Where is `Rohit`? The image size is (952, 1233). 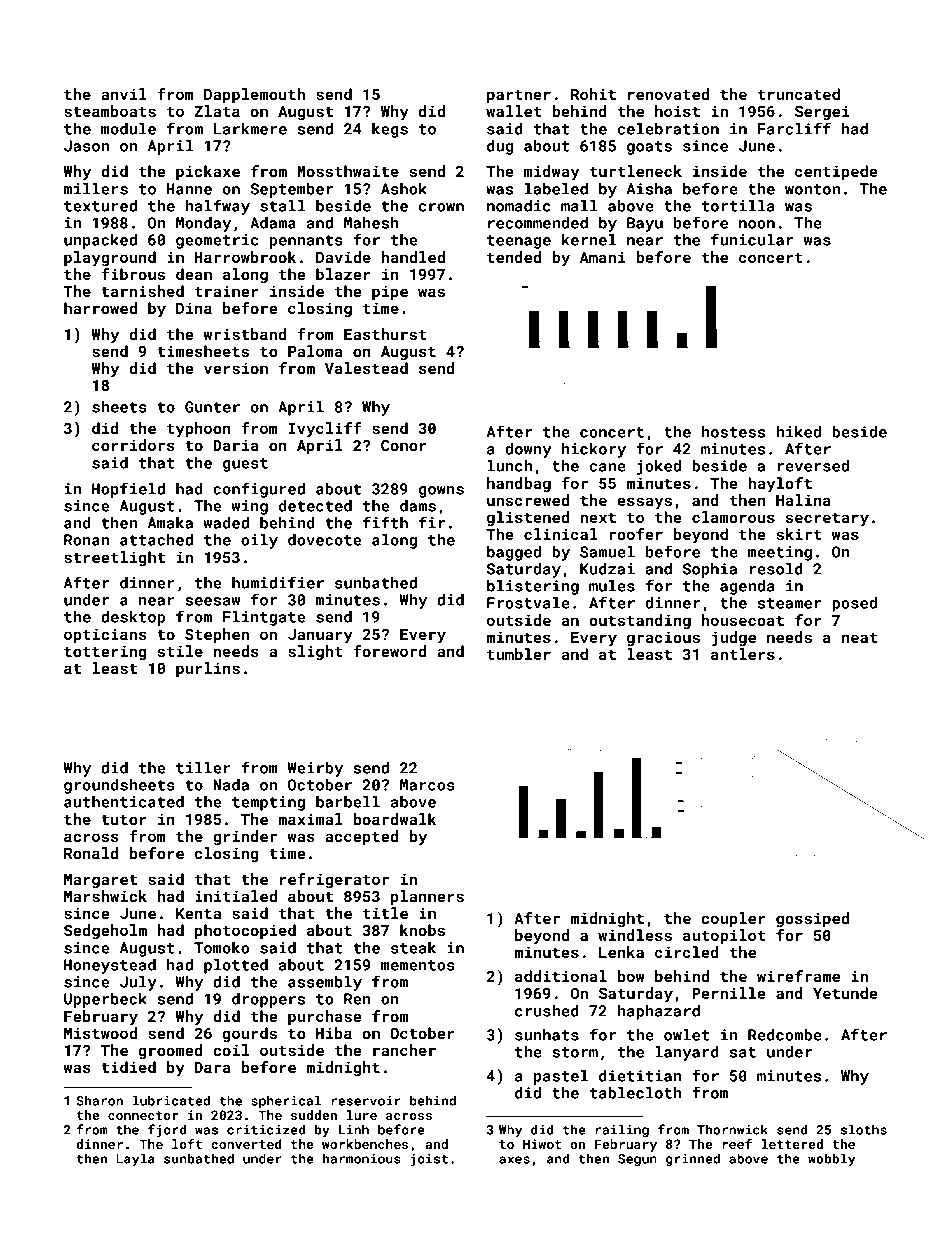
Rohit is located at coordinates (593, 94).
